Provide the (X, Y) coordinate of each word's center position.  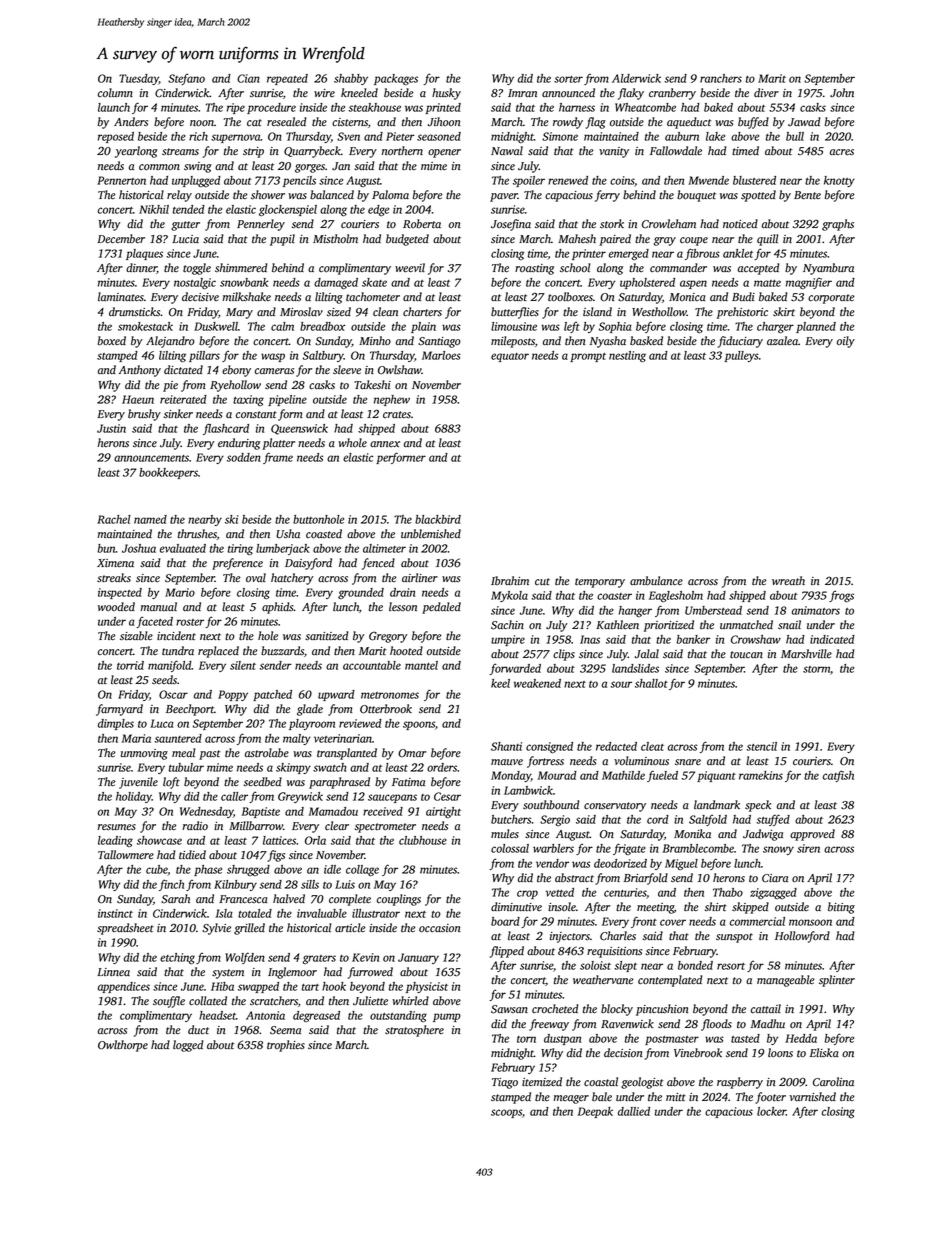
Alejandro (170, 342)
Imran (522, 93)
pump (447, 1017)
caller (234, 796)
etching (177, 958)
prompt (588, 357)
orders (442, 767)
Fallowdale (676, 151)
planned (816, 327)
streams (180, 152)
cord (658, 819)
